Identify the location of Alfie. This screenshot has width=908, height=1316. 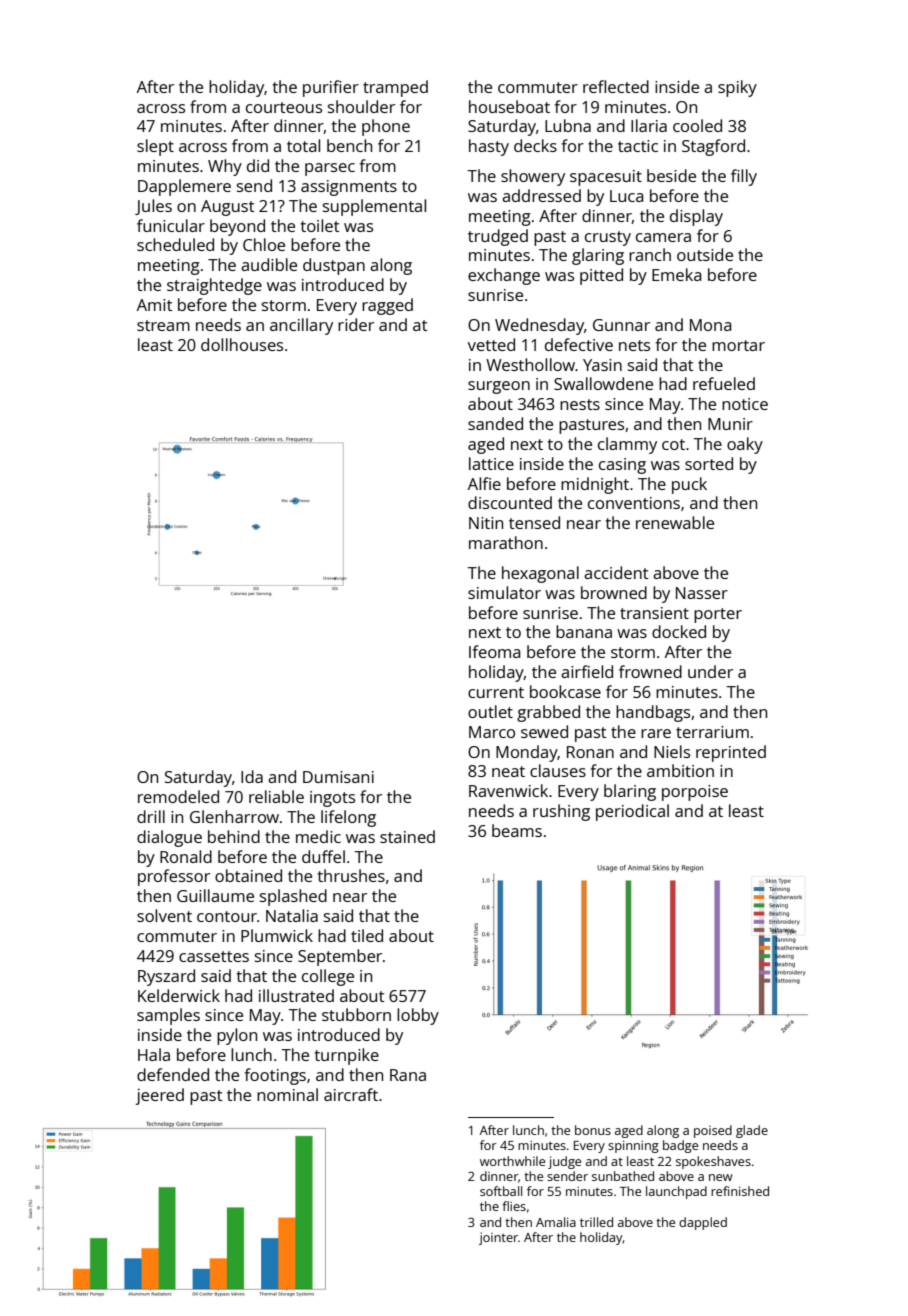
(484, 483).
